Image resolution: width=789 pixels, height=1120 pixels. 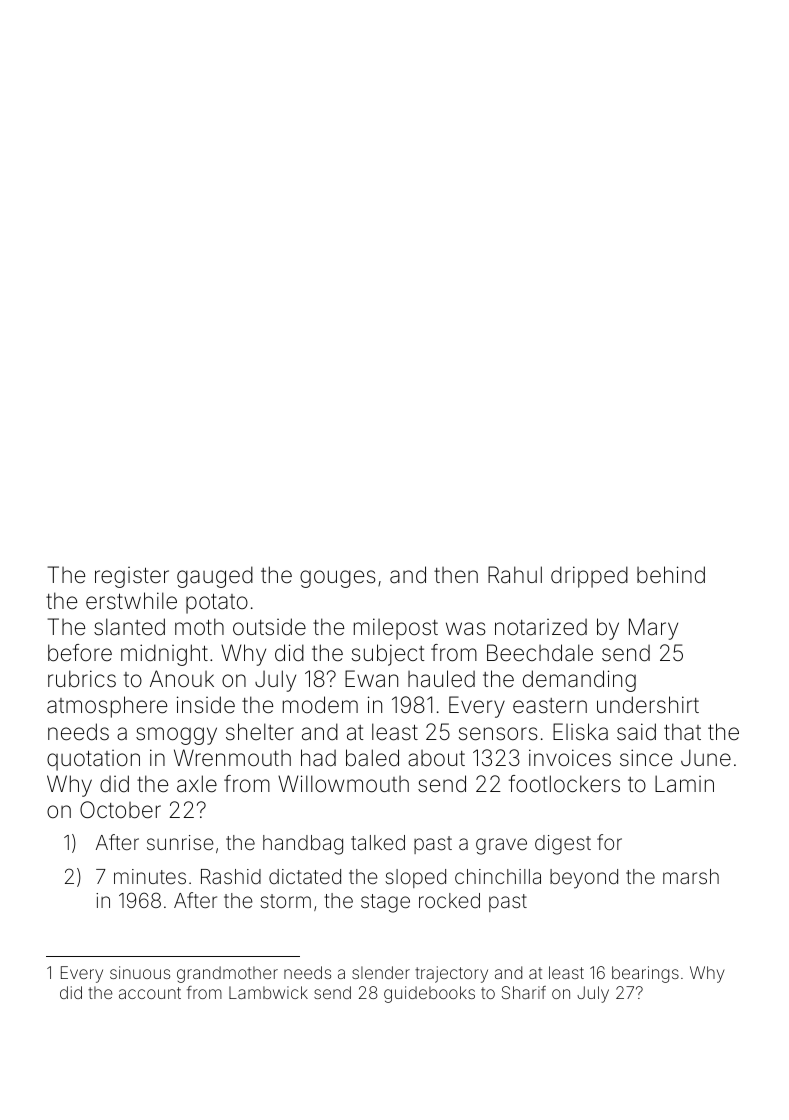 I want to click on invoices, so click(x=570, y=758).
